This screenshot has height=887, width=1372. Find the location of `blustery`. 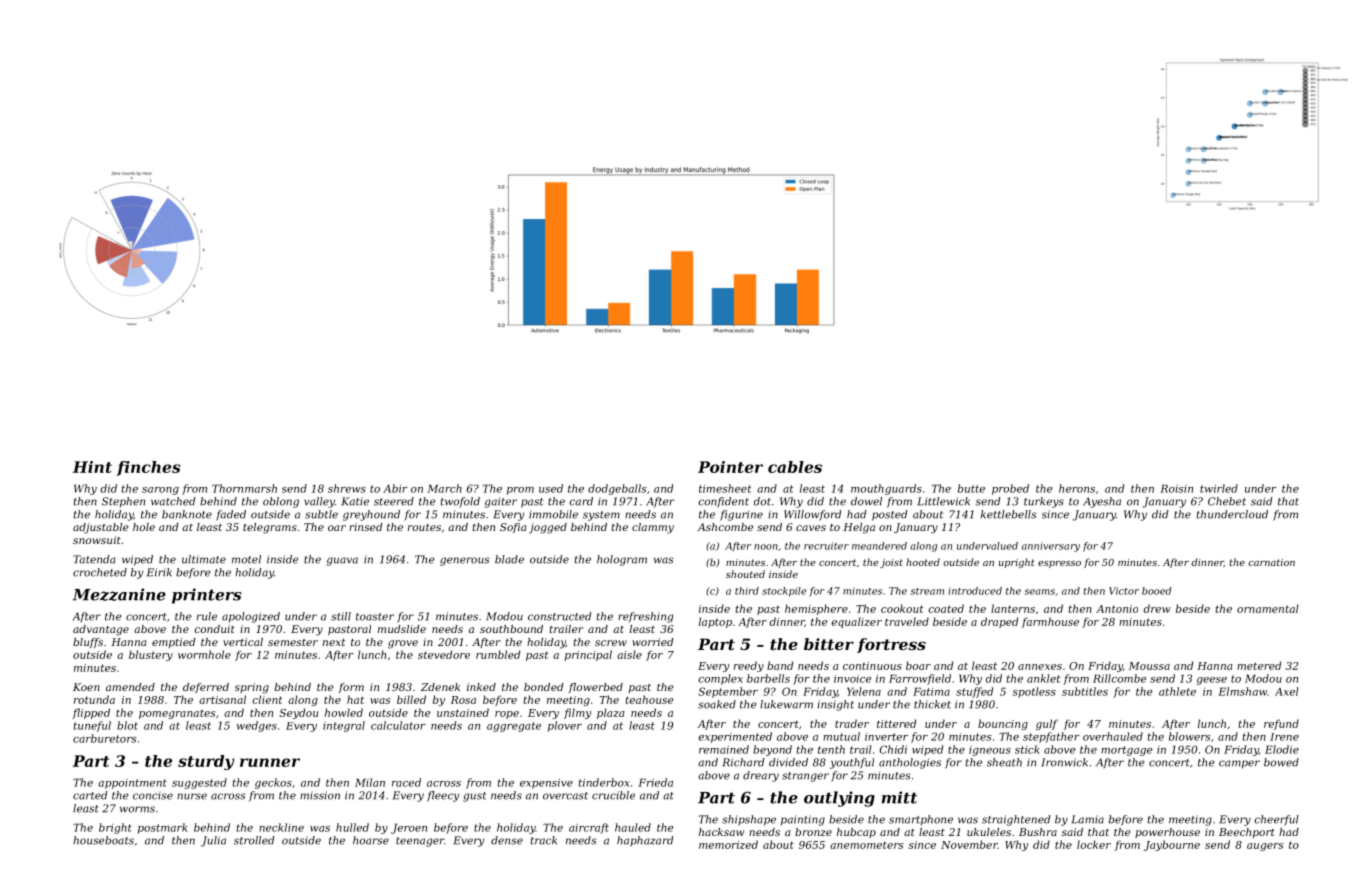

blustery is located at coordinates (151, 655).
